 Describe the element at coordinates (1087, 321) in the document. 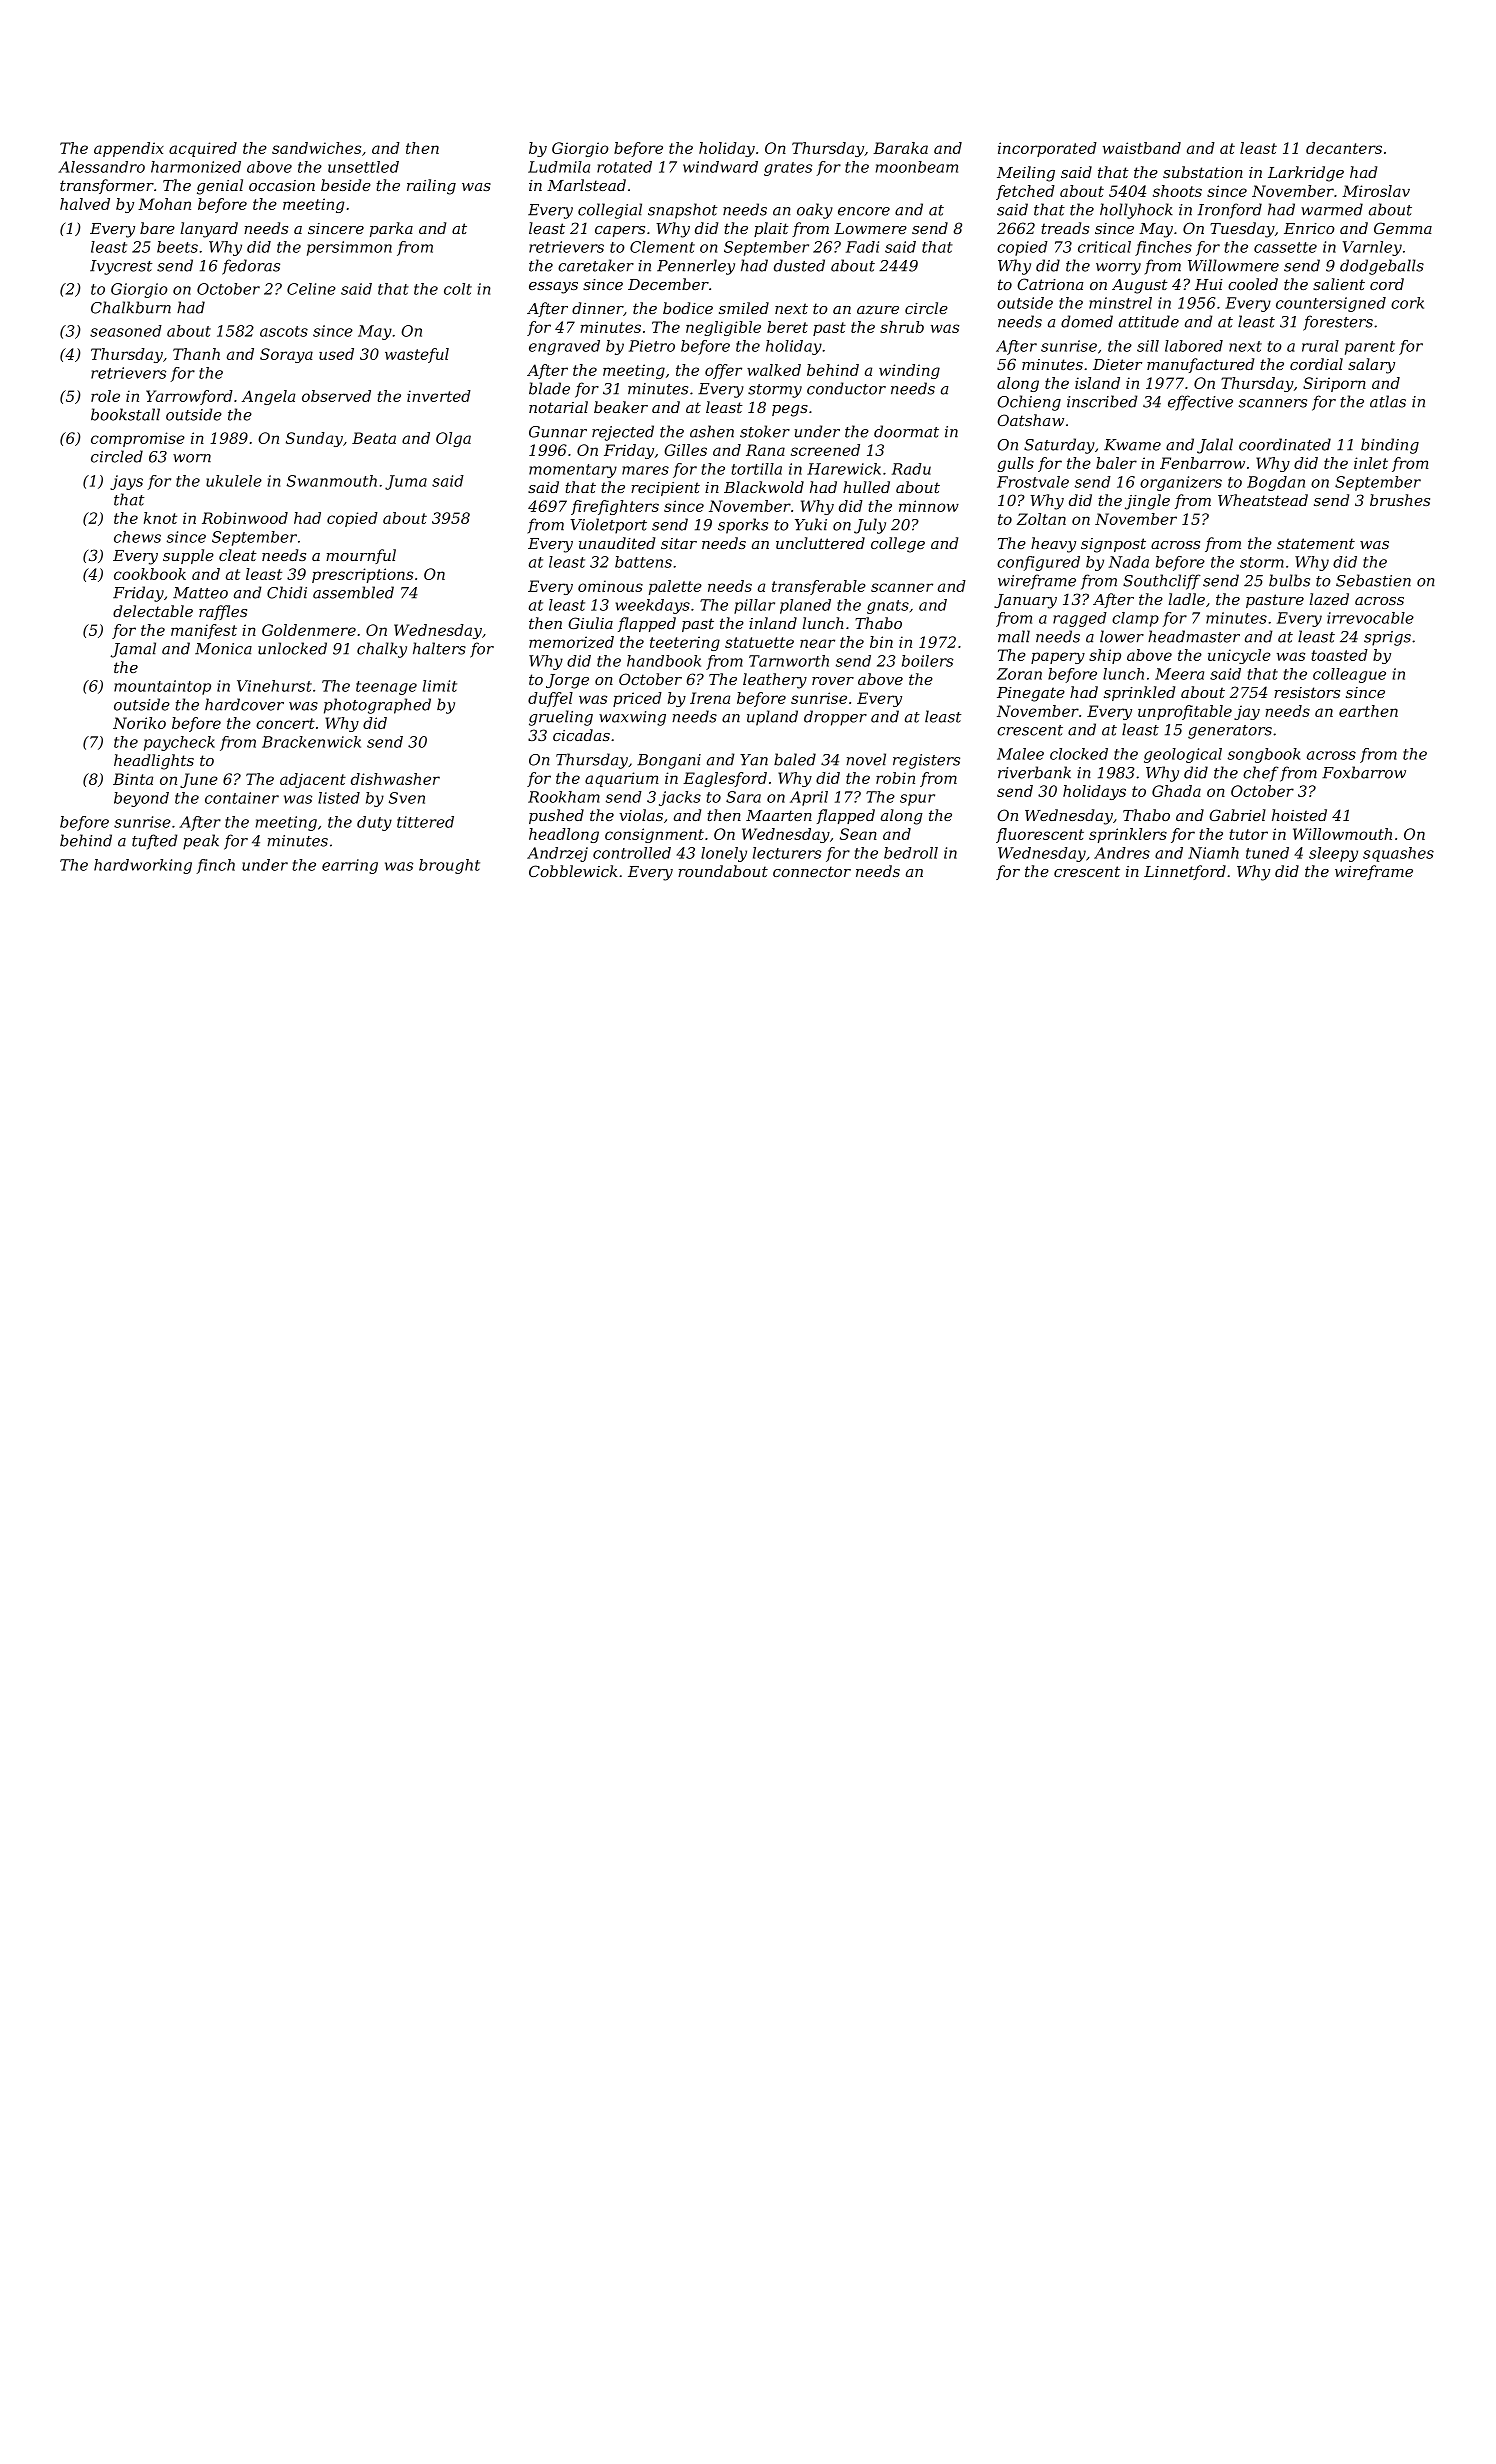

I see `domed` at that location.
